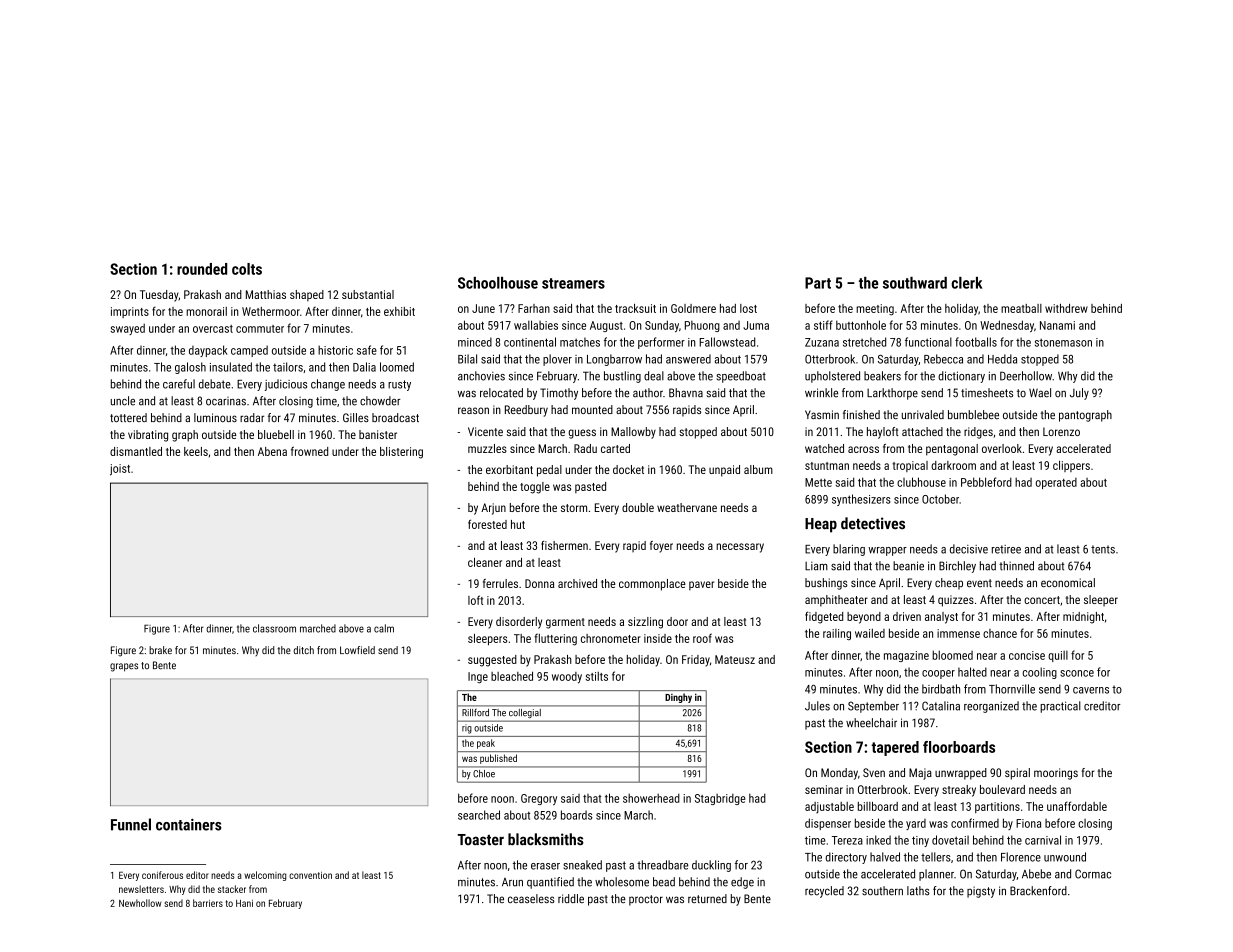 Image resolution: width=1233 pixels, height=952 pixels. What do you see at coordinates (882, 376) in the image?
I see `beakers` at bounding box center [882, 376].
